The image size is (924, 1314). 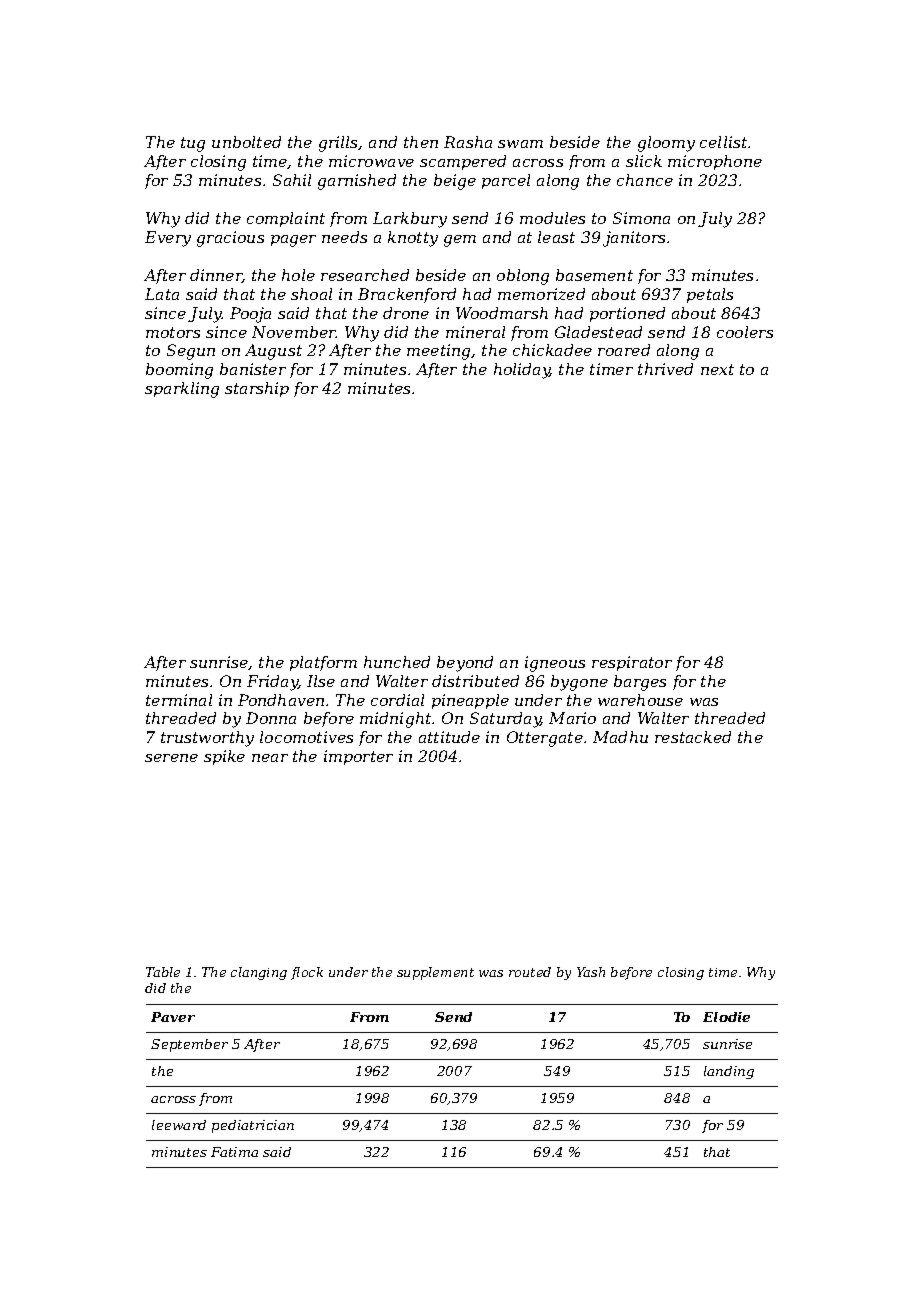 What do you see at coordinates (545, 739) in the page?
I see `Ottergate` at bounding box center [545, 739].
